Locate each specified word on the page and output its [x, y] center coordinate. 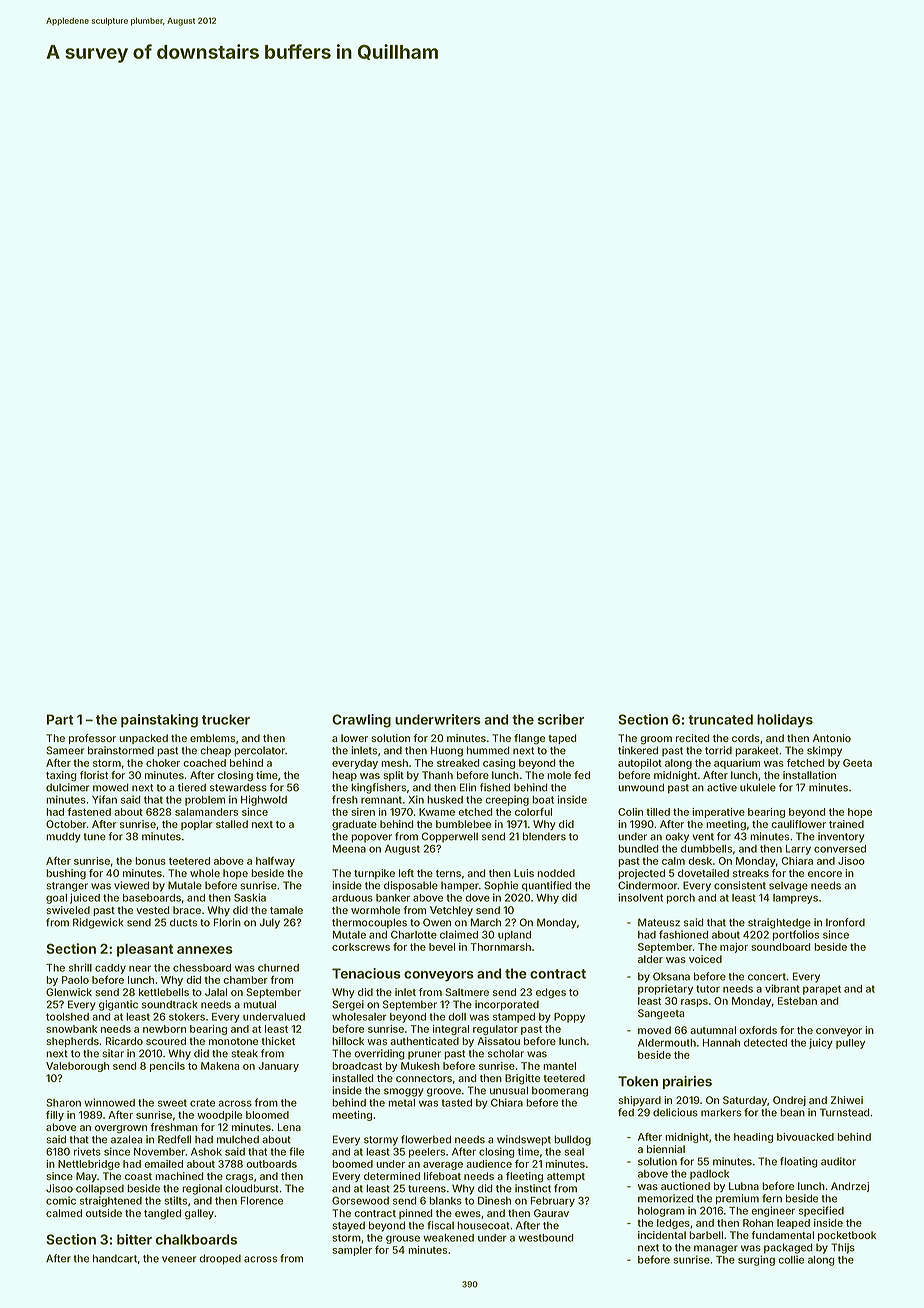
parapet [822, 990]
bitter [134, 1239]
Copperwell [450, 837]
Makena [220, 1066]
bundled [638, 849]
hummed [488, 750]
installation [809, 775]
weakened [448, 1238]
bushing [66, 874]
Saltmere [467, 992]
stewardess [238, 787]
